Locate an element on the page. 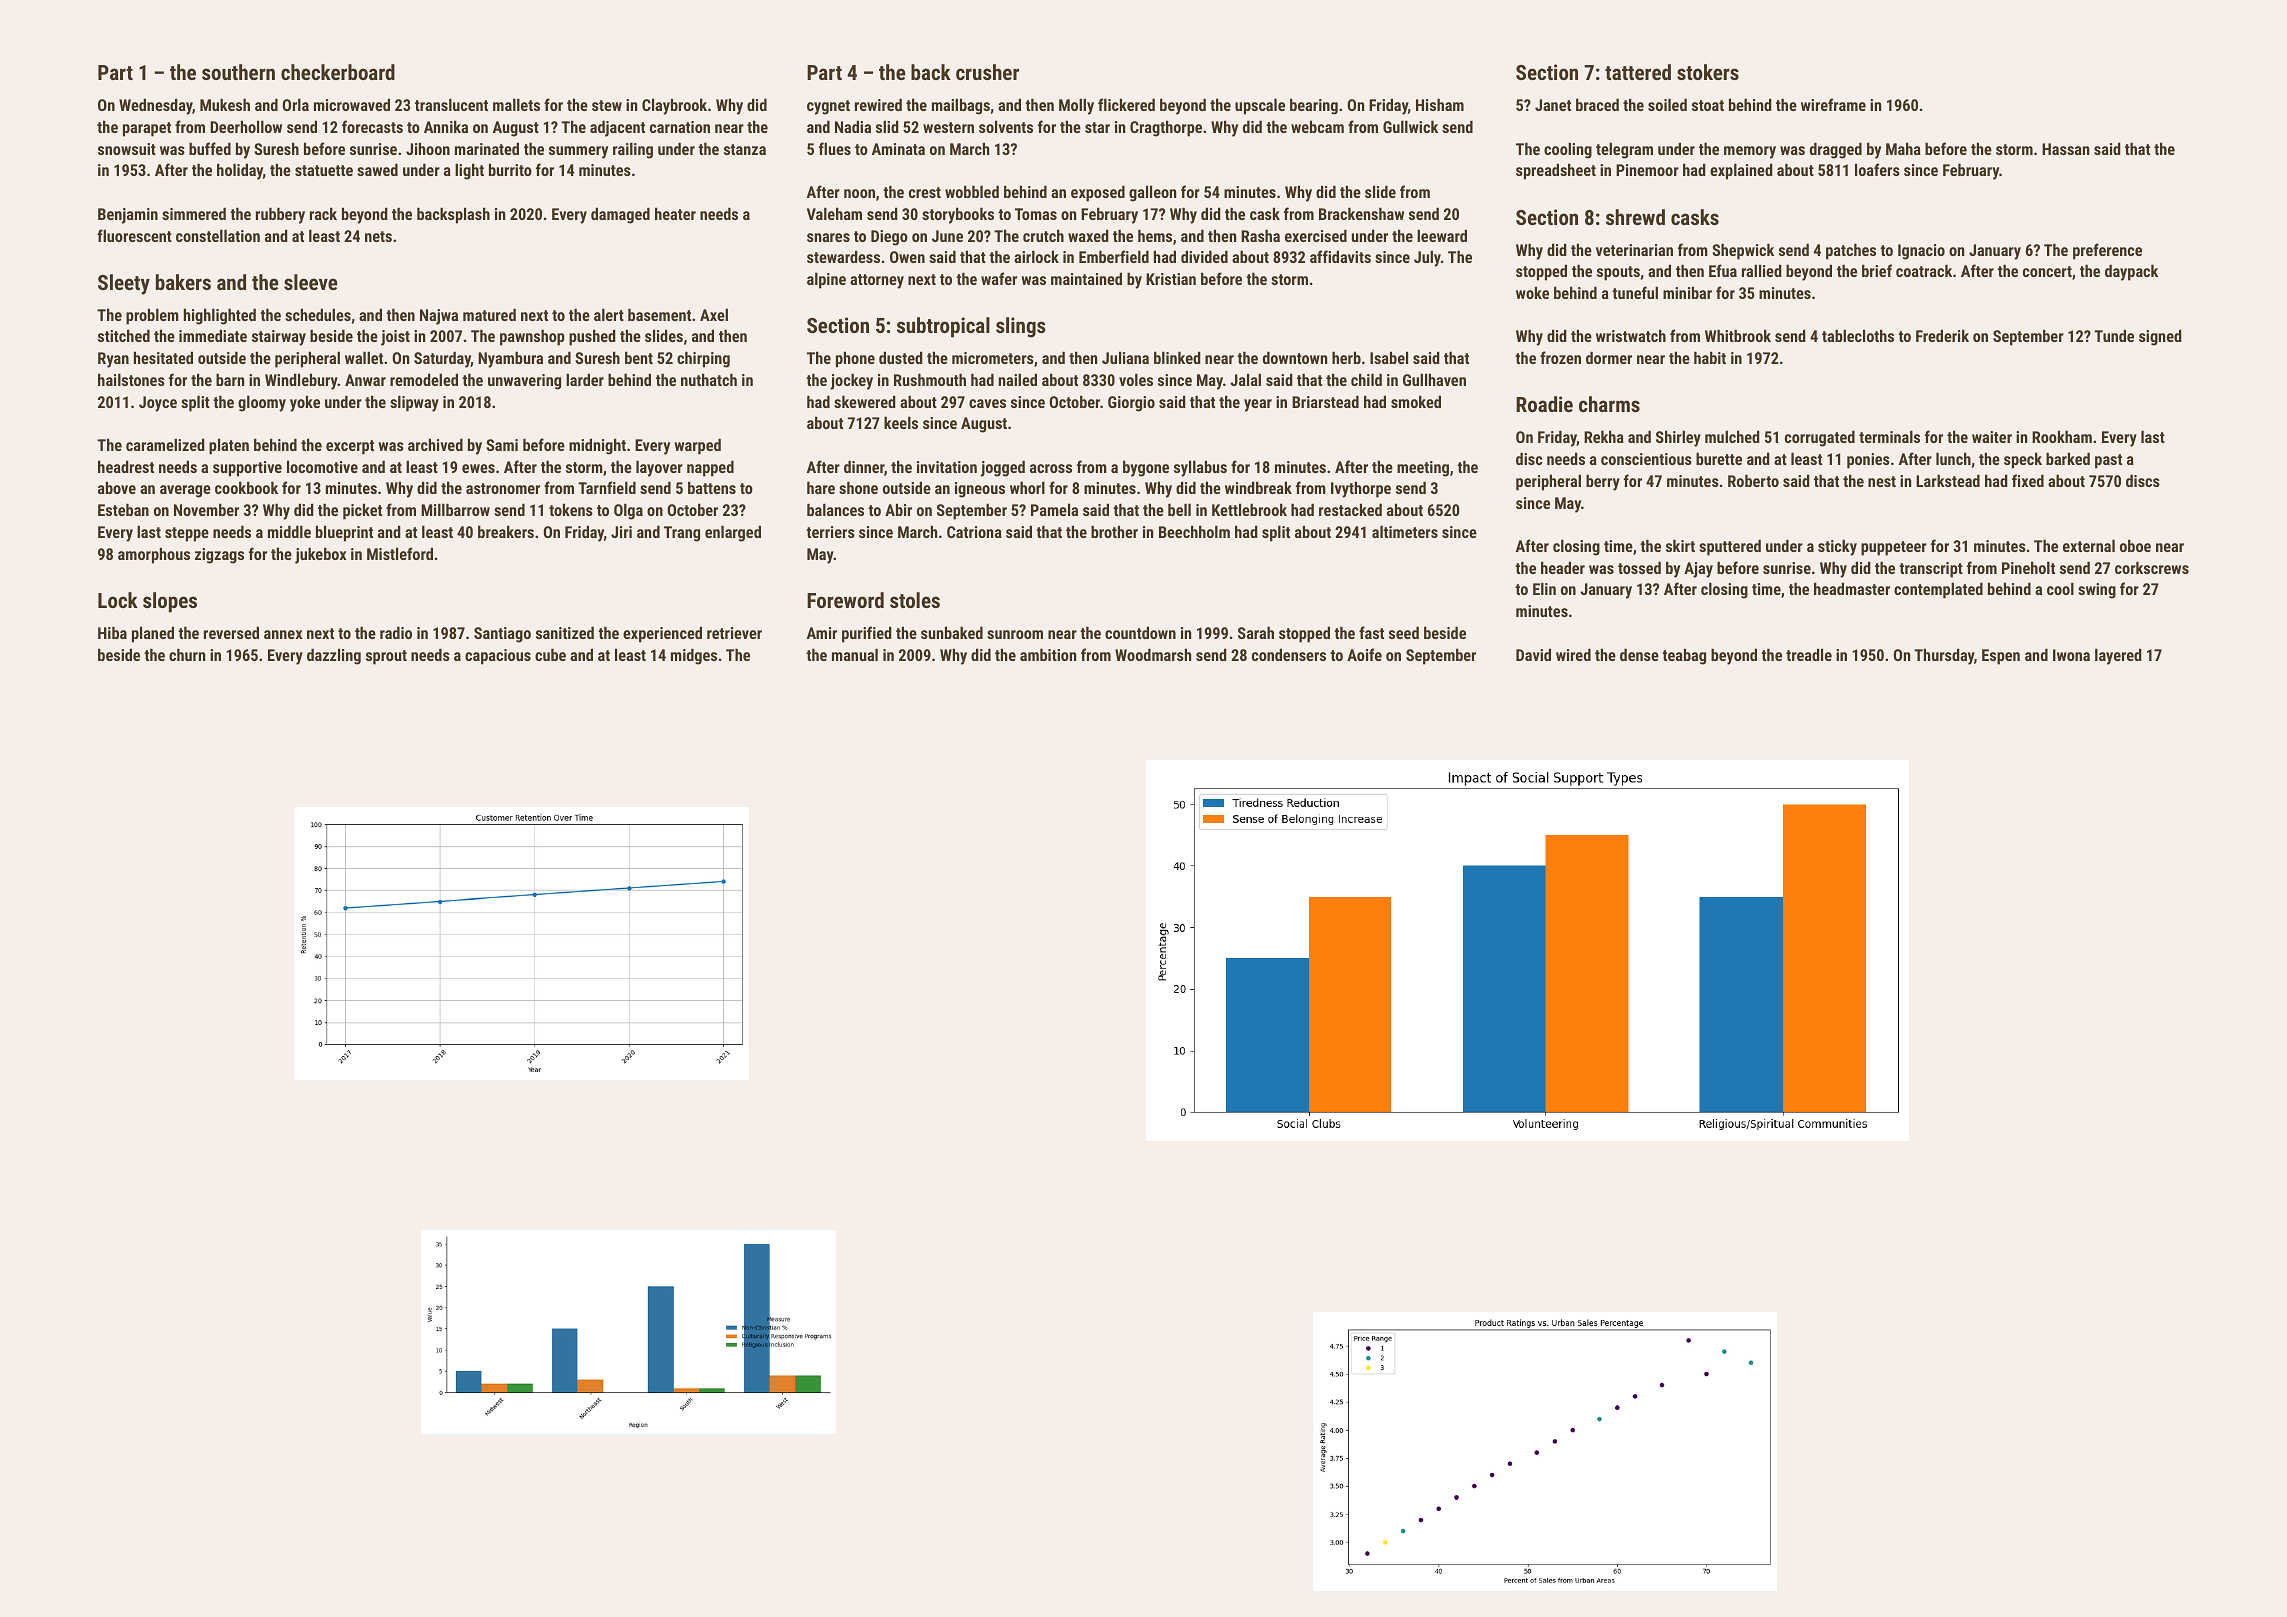 This page has width=2287, height=1617. Kristian is located at coordinates (1171, 279).
